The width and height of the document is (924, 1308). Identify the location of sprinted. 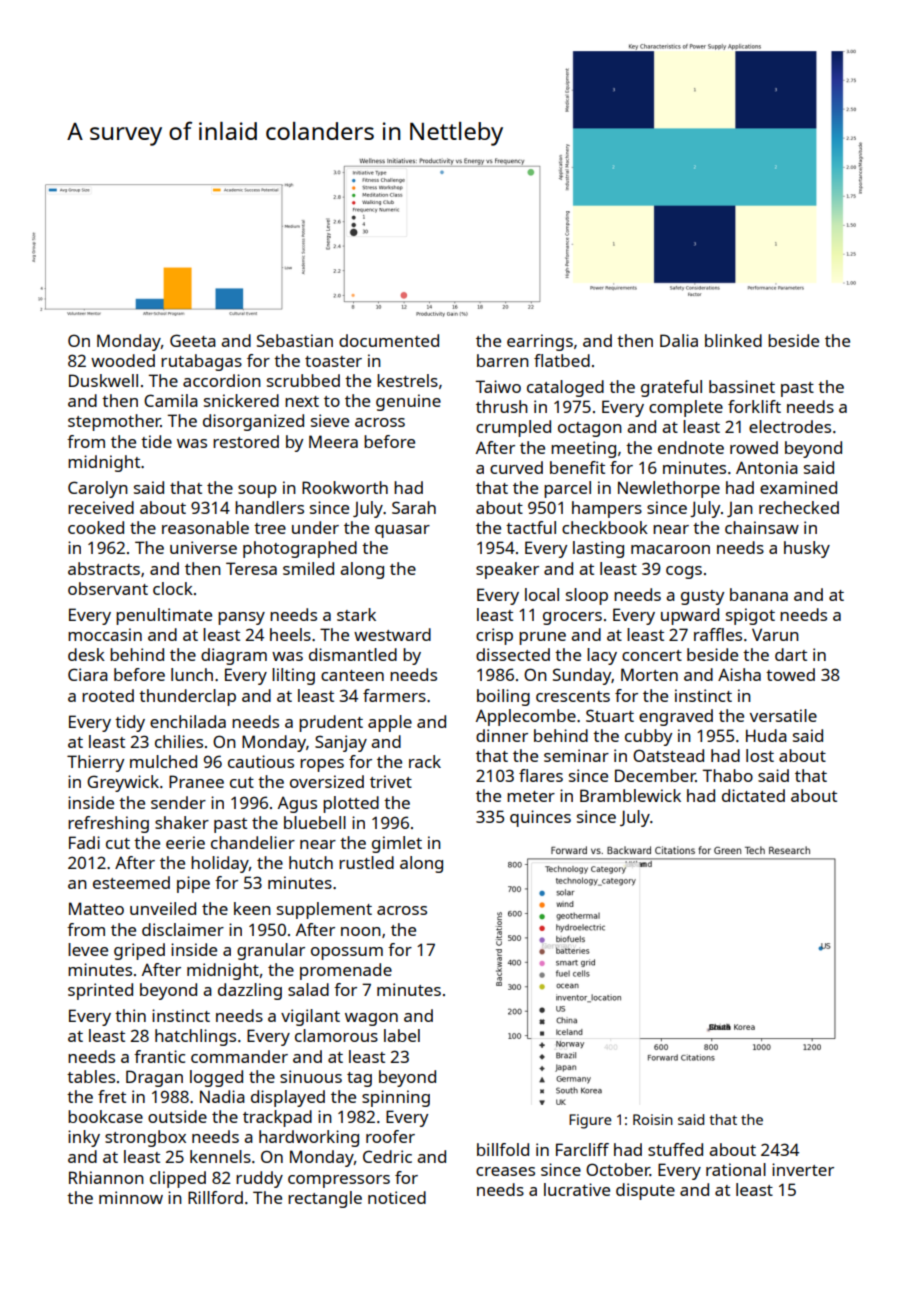
(100, 991).
